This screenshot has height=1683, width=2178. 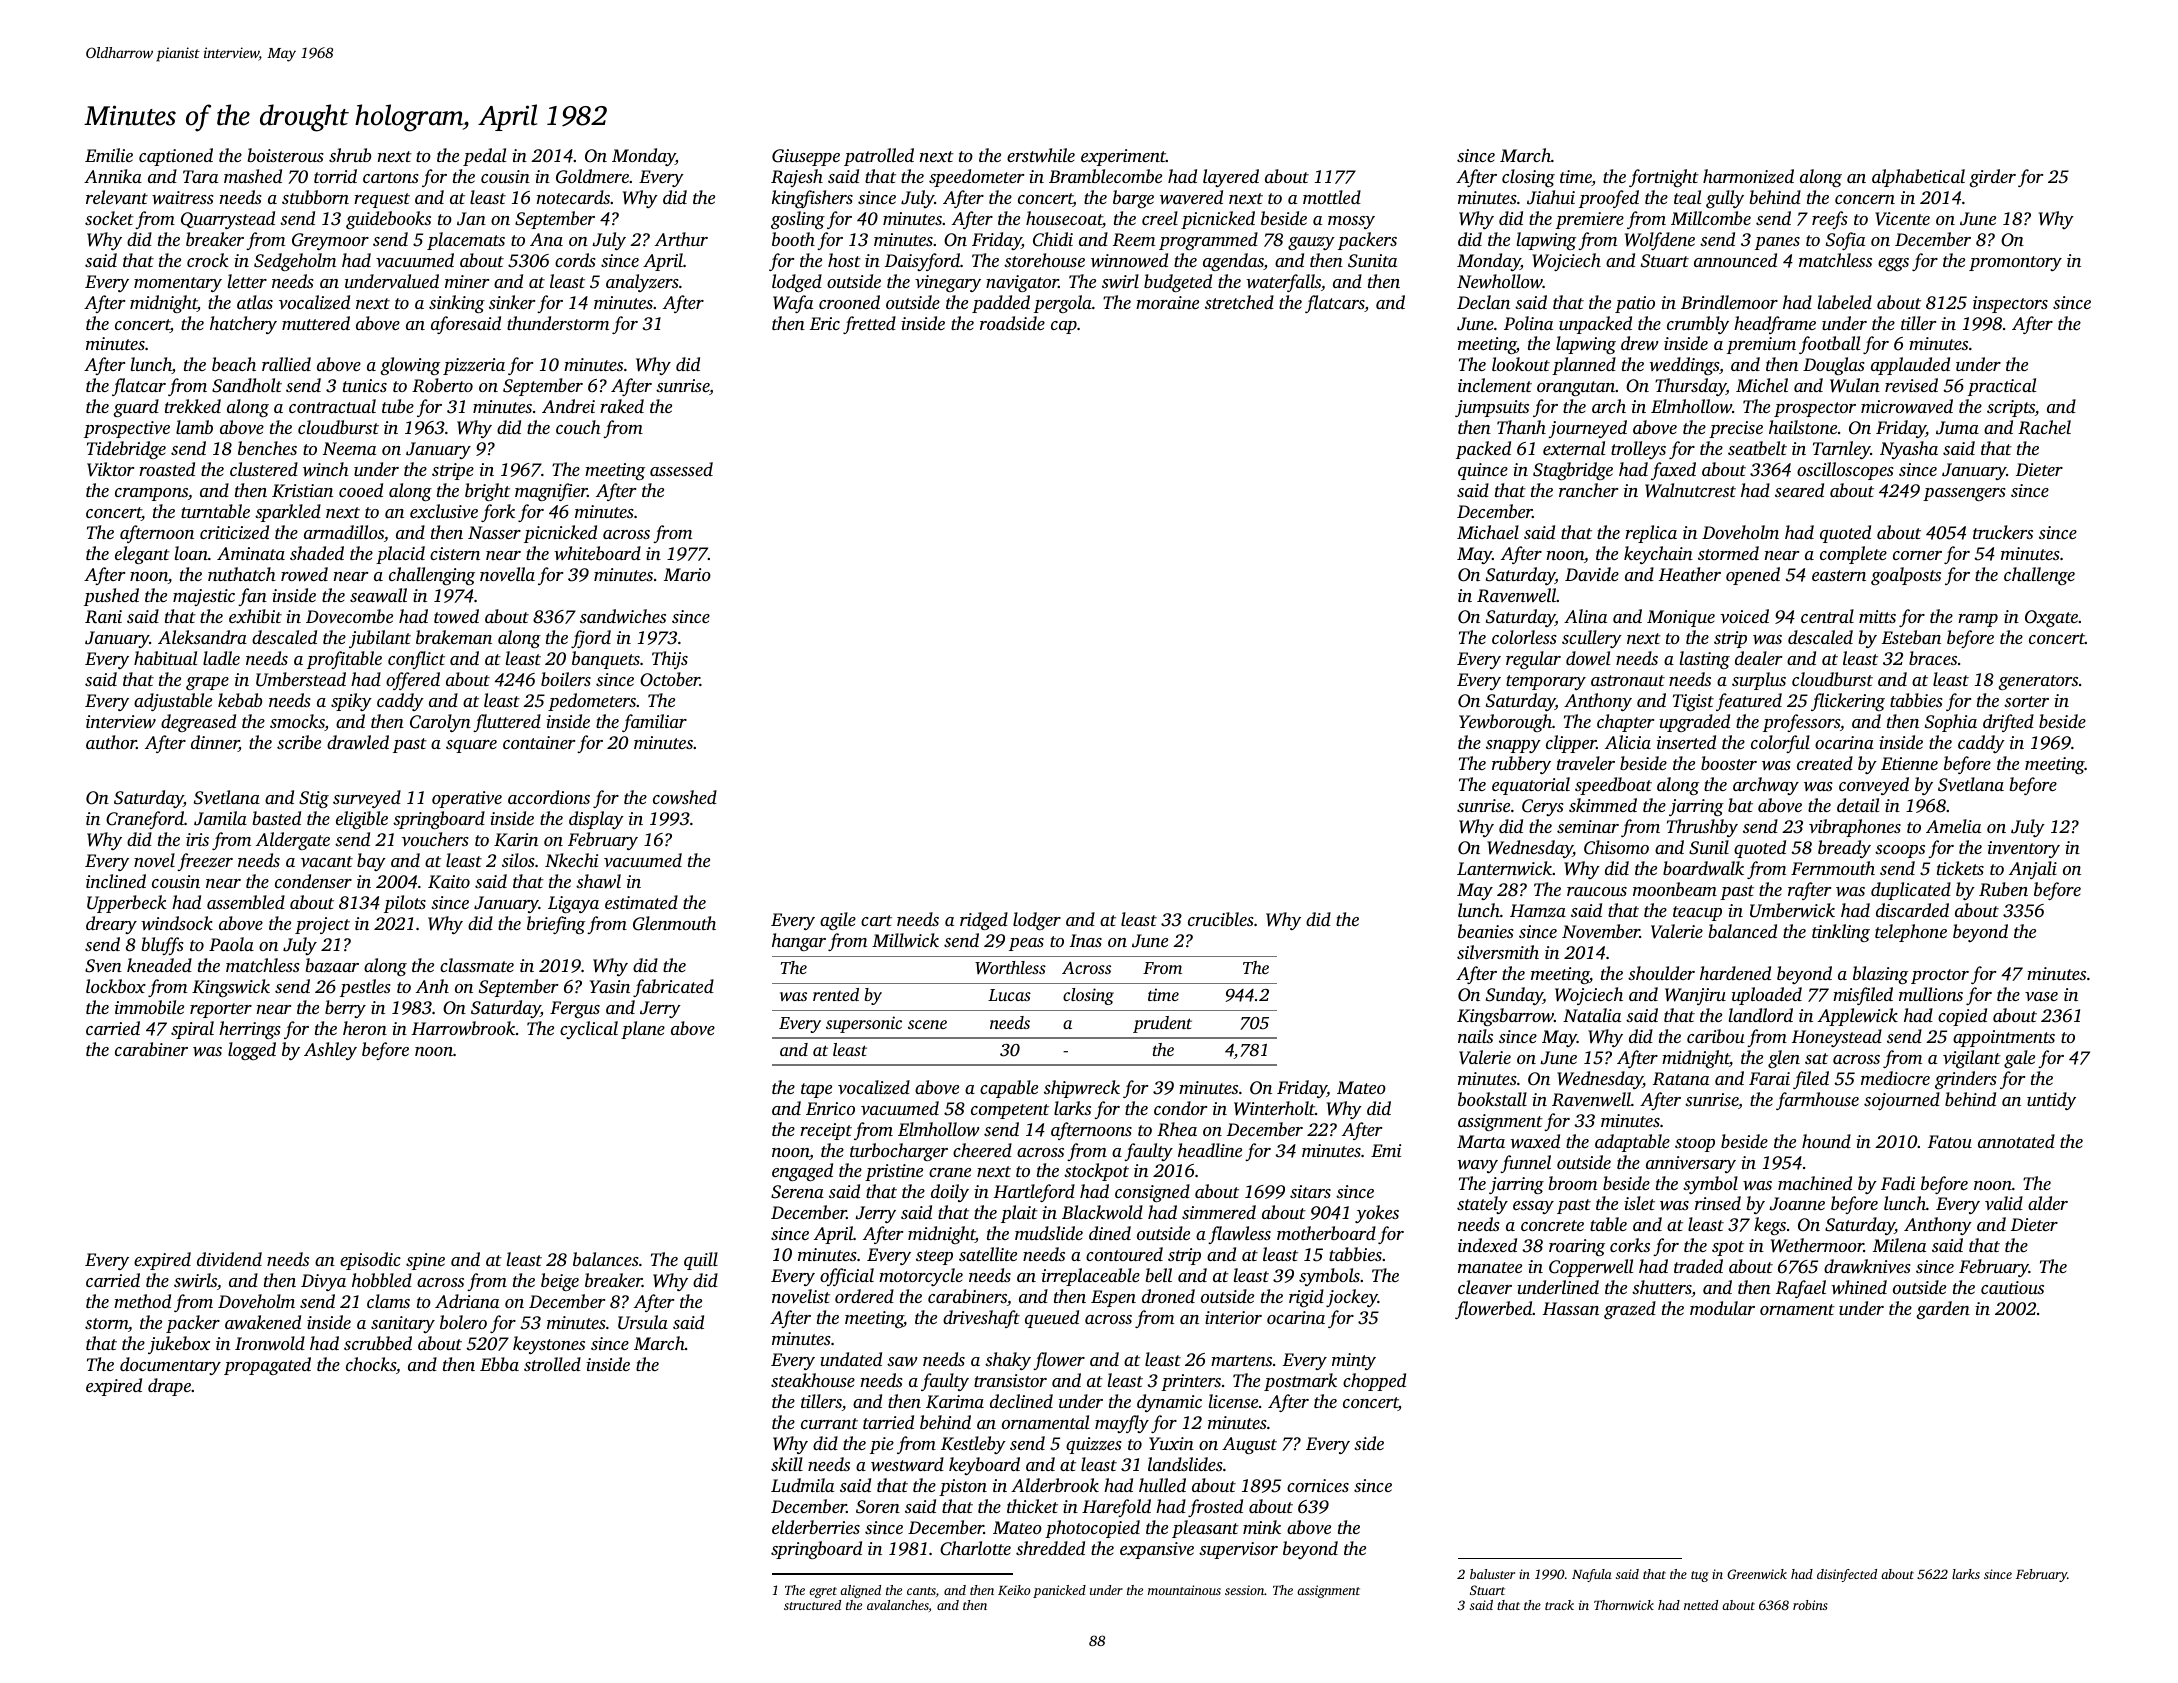 I want to click on Keiko, so click(x=1014, y=1590).
